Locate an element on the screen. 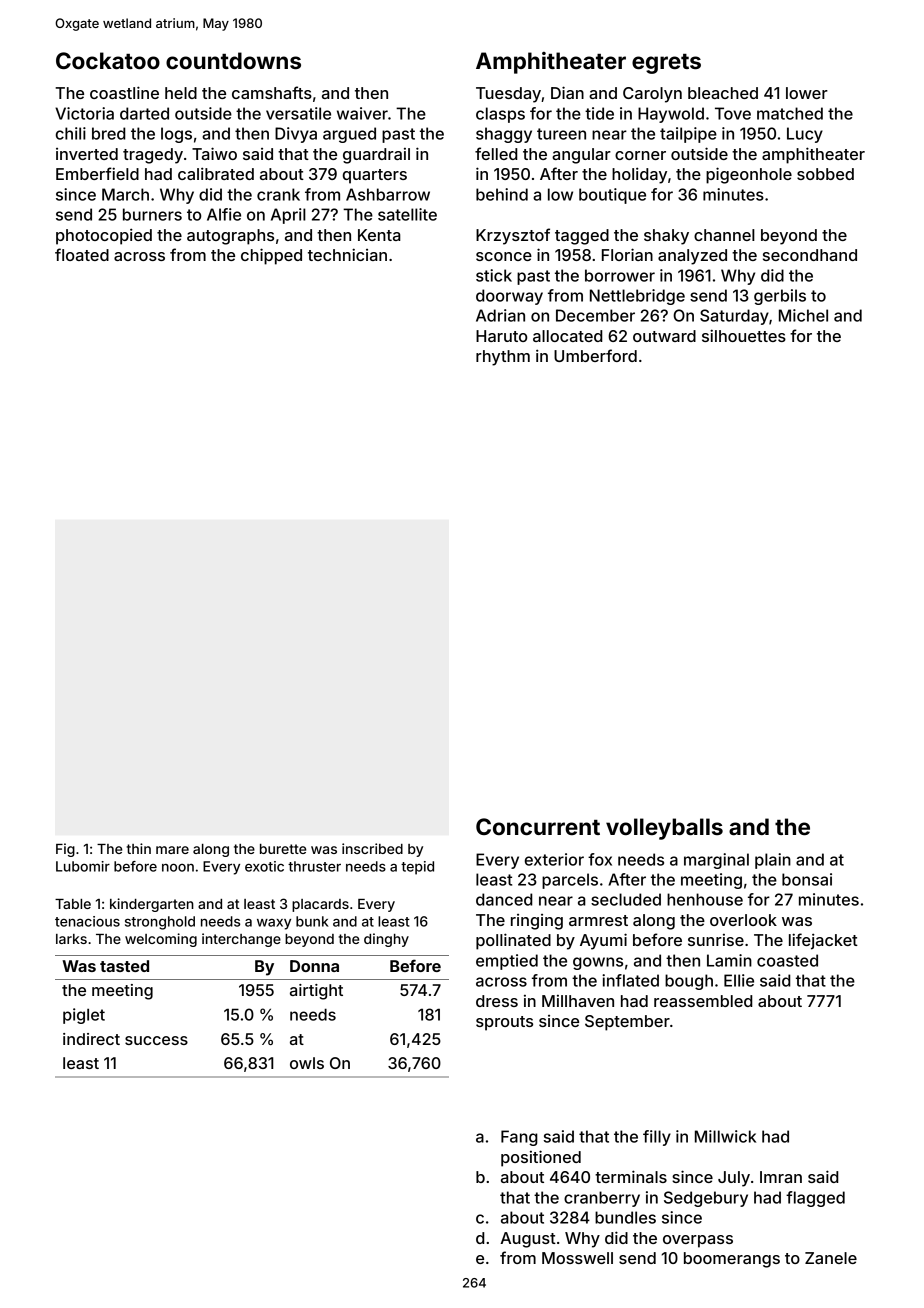 The height and width of the screenshot is (1308, 924). Haruto is located at coordinates (501, 336).
